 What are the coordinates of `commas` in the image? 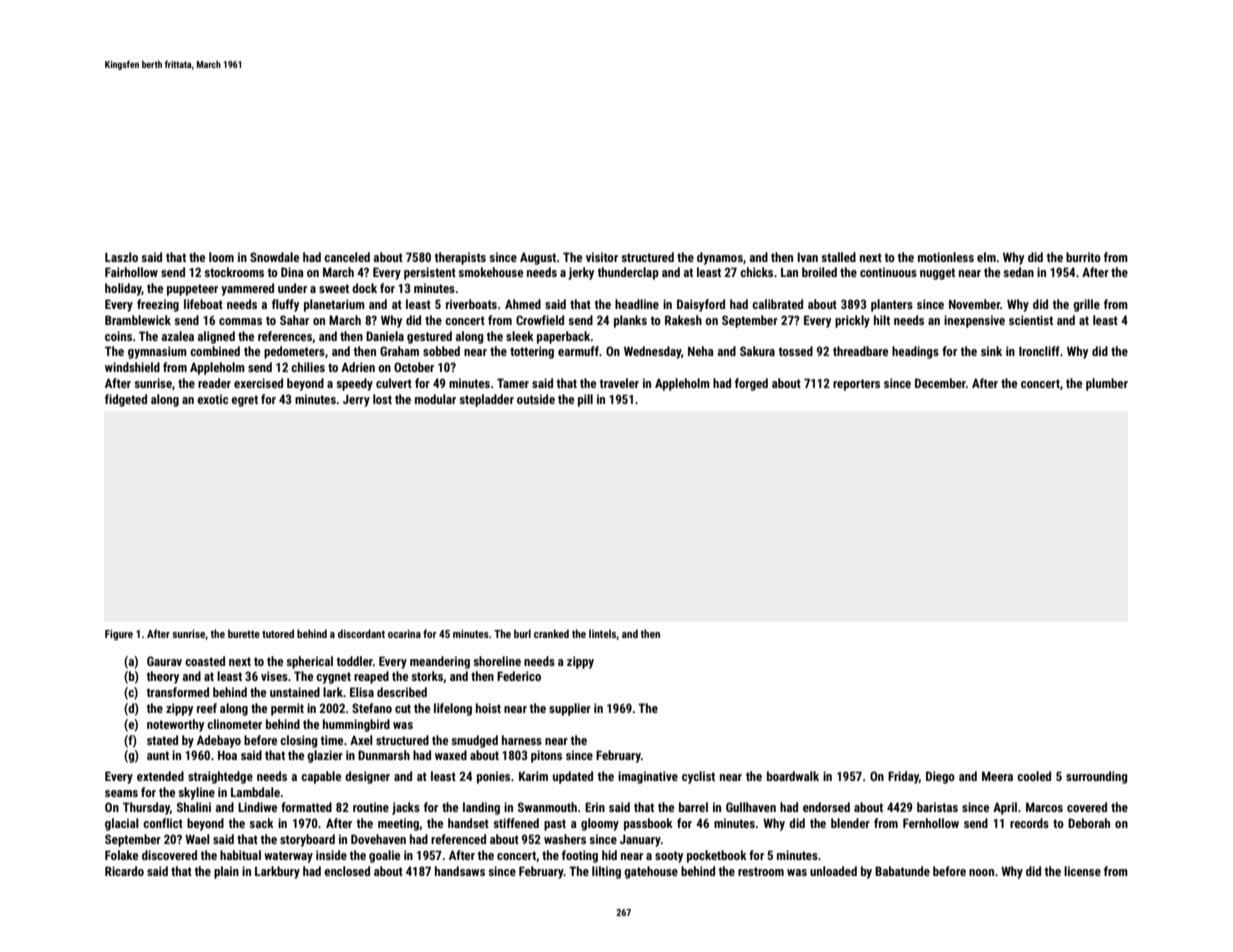 It's located at (240, 321).
